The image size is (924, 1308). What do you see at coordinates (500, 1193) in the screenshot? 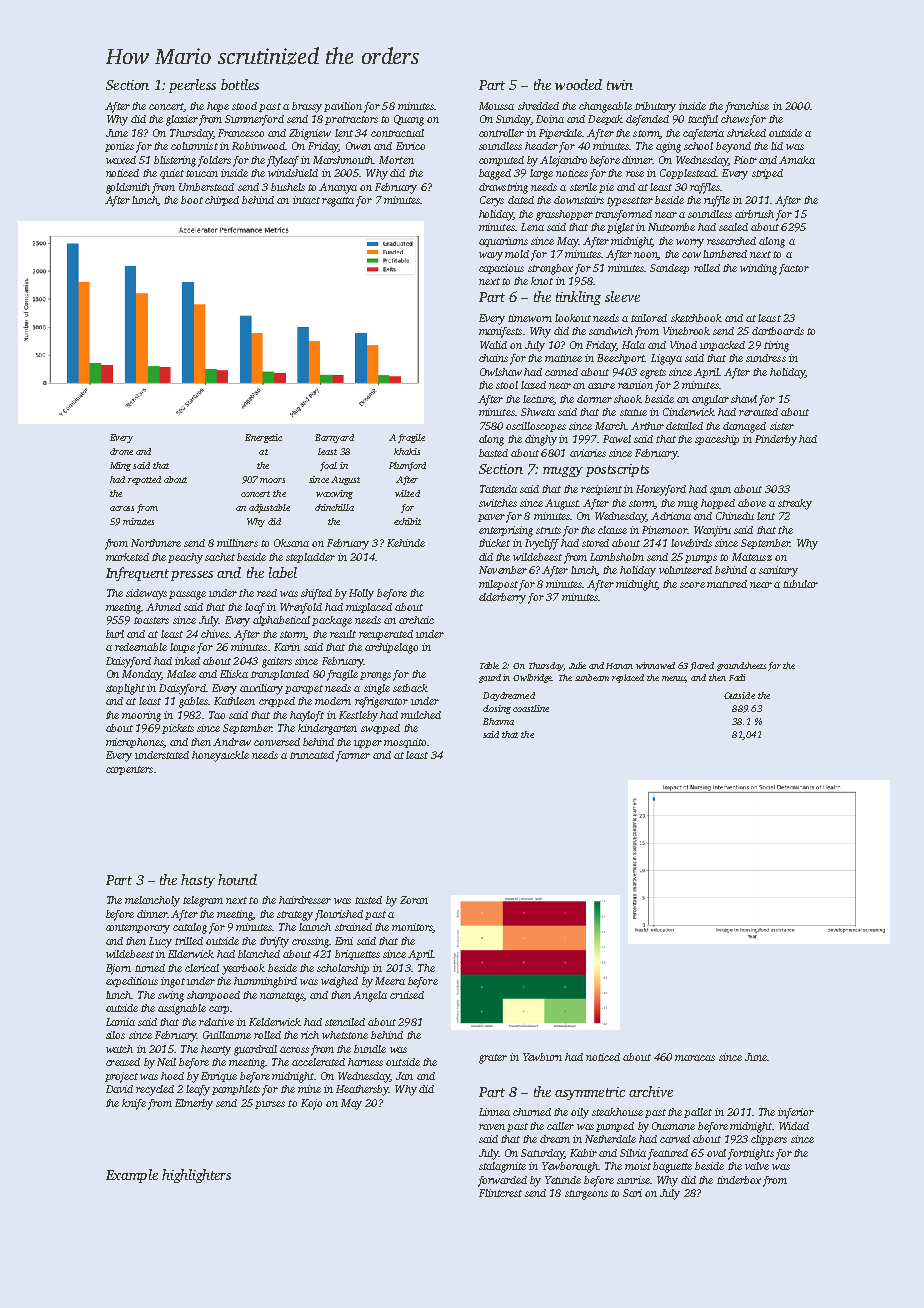
I see `Flintcrest` at bounding box center [500, 1193].
